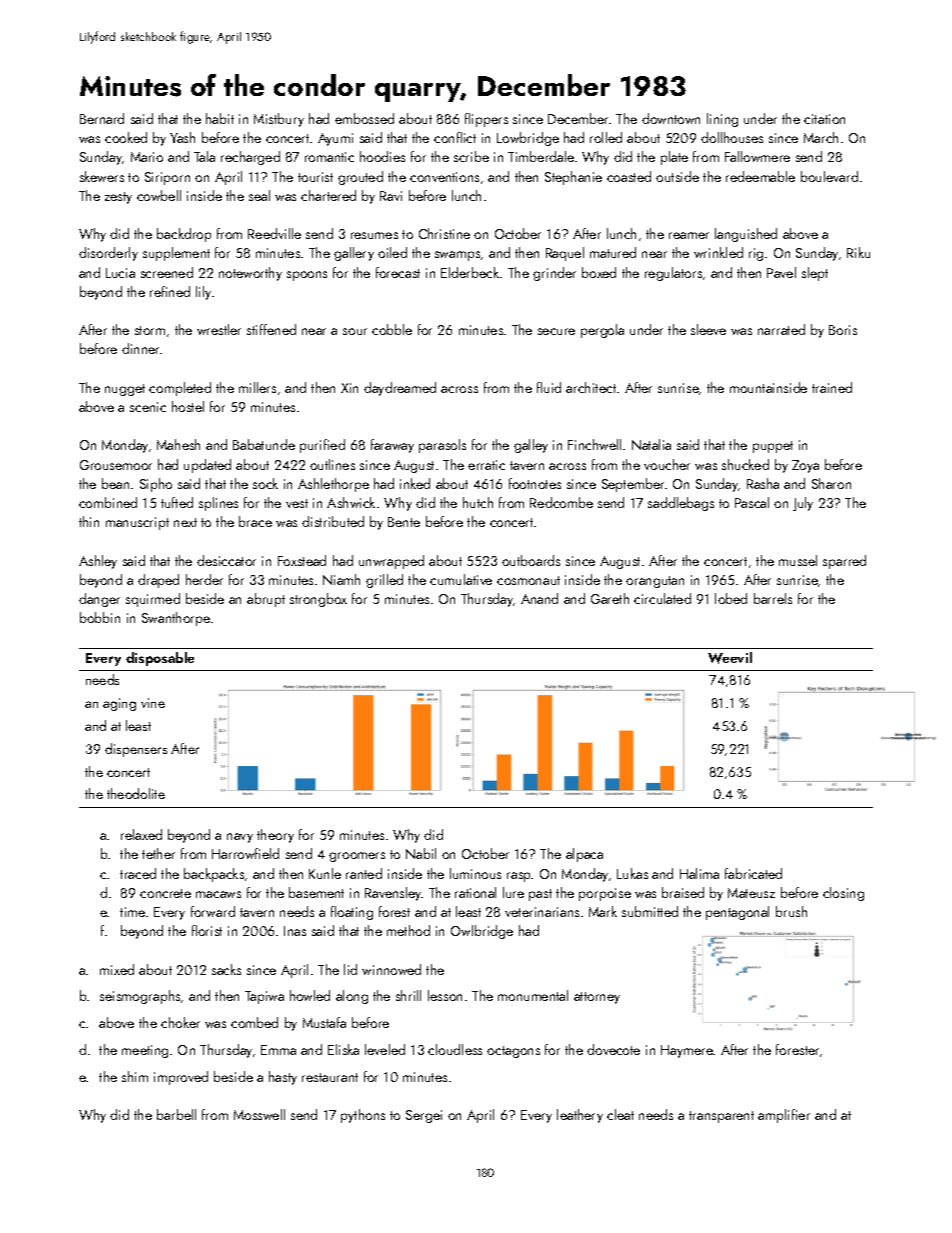  I want to click on lobed, so click(731, 598).
